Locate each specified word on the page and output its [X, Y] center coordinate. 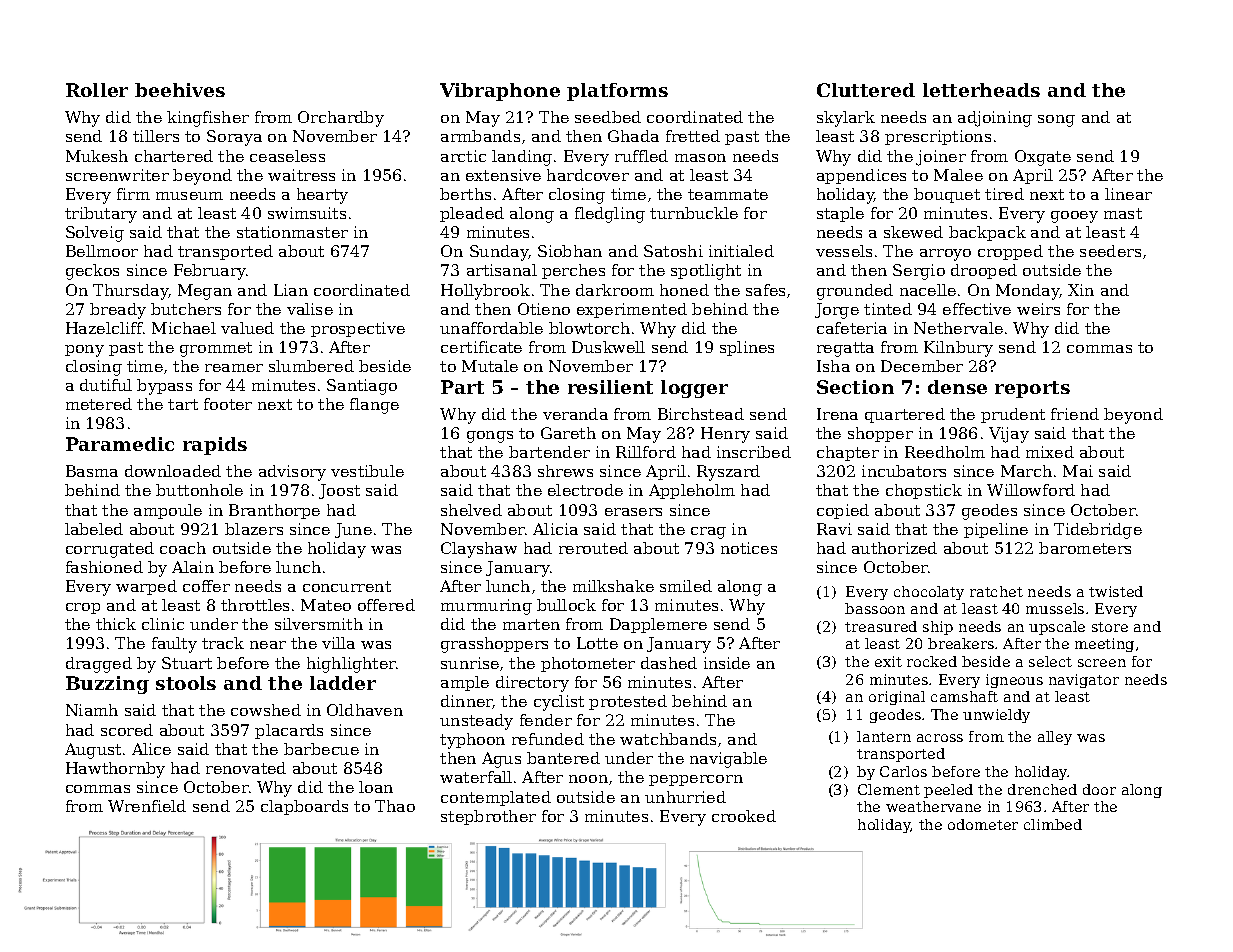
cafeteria [852, 328]
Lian [291, 290]
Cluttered [866, 90]
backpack [987, 233]
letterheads [981, 90]
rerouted [593, 548]
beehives [180, 90]
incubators [904, 471]
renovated [246, 768]
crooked [744, 816]
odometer [983, 824]
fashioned [104, 567]
